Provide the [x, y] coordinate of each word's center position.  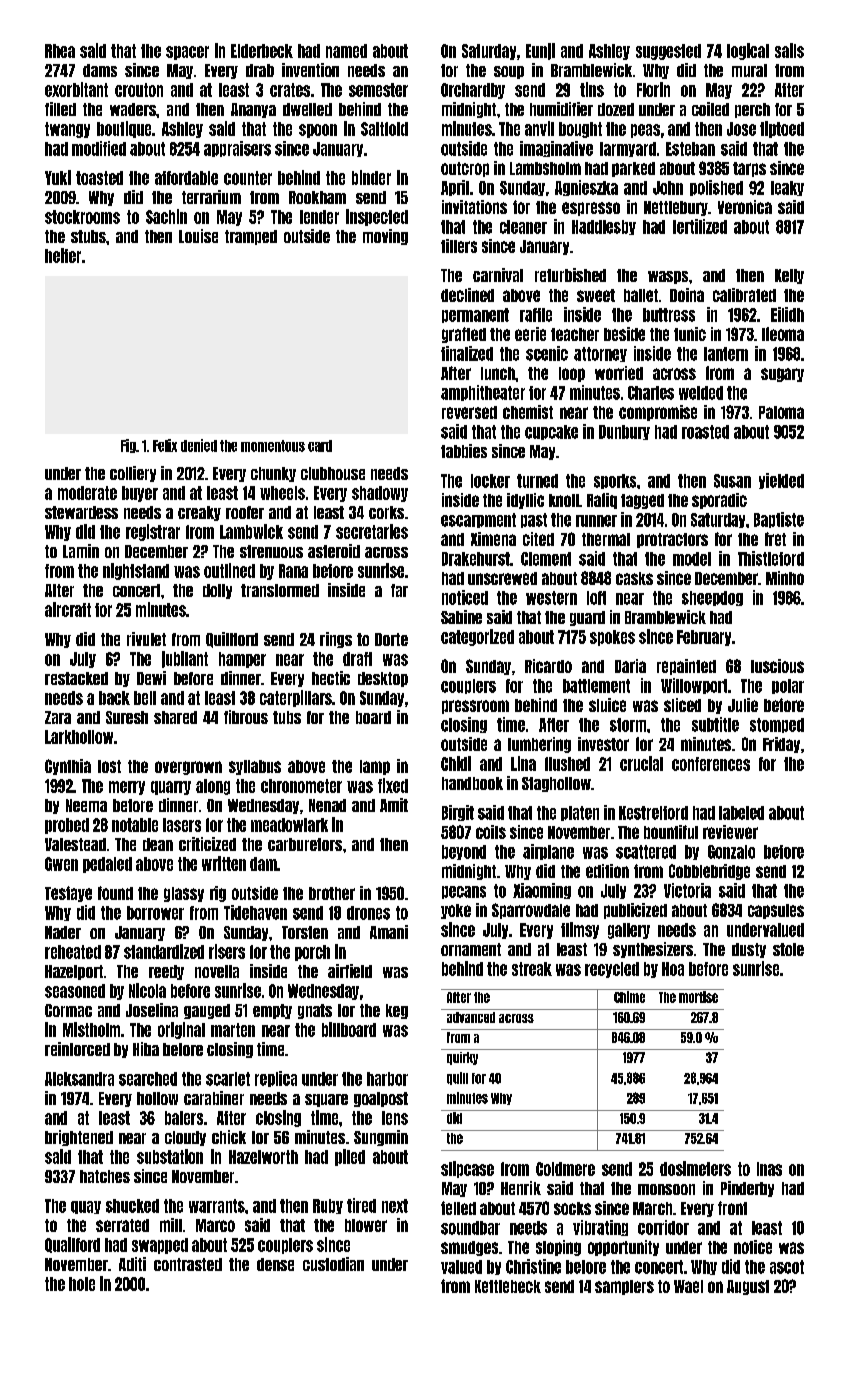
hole [82, 1284]
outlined [229, 570]
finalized [467, 353]
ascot [787, 1267]
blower [366, 1225]
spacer [187, 53]
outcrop [465, 169]
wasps [668, 277]
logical [748, 51]
